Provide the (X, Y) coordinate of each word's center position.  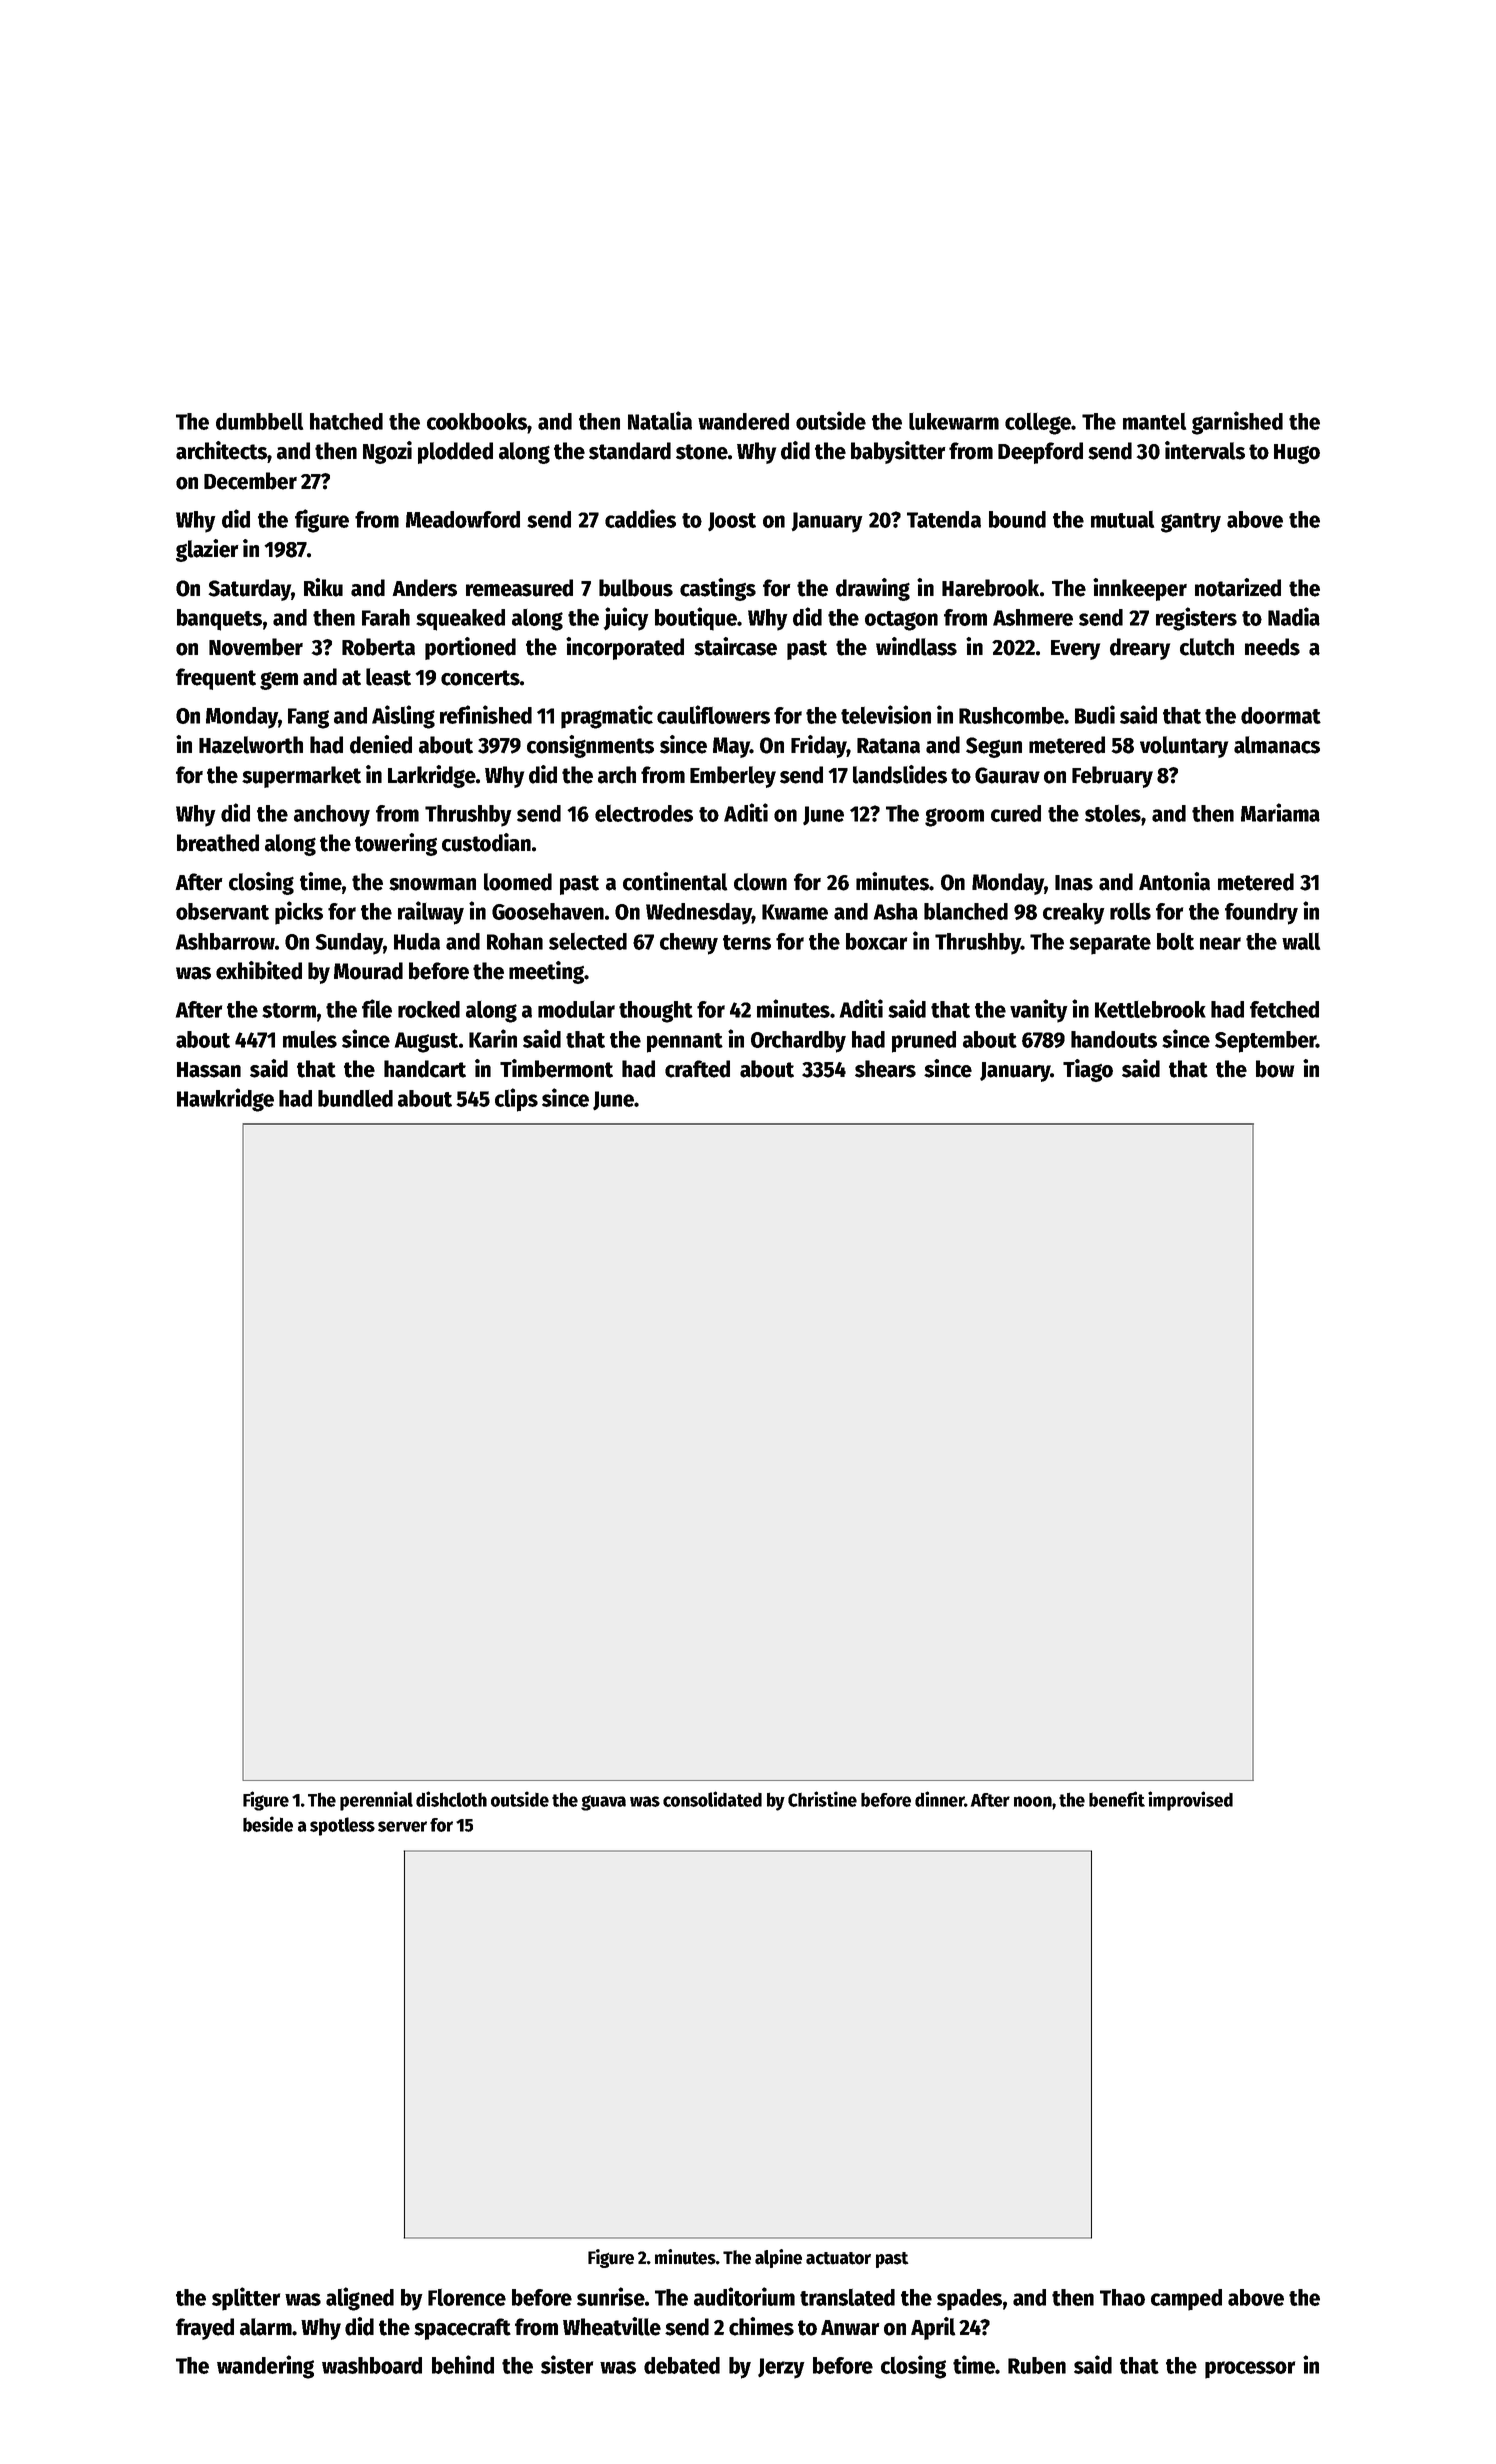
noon (1033, 1801)
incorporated (625, 648)
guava (603, 1803)
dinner (939, 1799)
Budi (1095, 714)
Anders (424, 588)
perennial (376, 1801)
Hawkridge (225, 1100)
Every (1075, 650)
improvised (1190, 1801)
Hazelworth (251, 745)
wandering (265, 2367)
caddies (640, 518)
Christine (822, 1799)
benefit (1117, 1799)
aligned (360, 2299)
